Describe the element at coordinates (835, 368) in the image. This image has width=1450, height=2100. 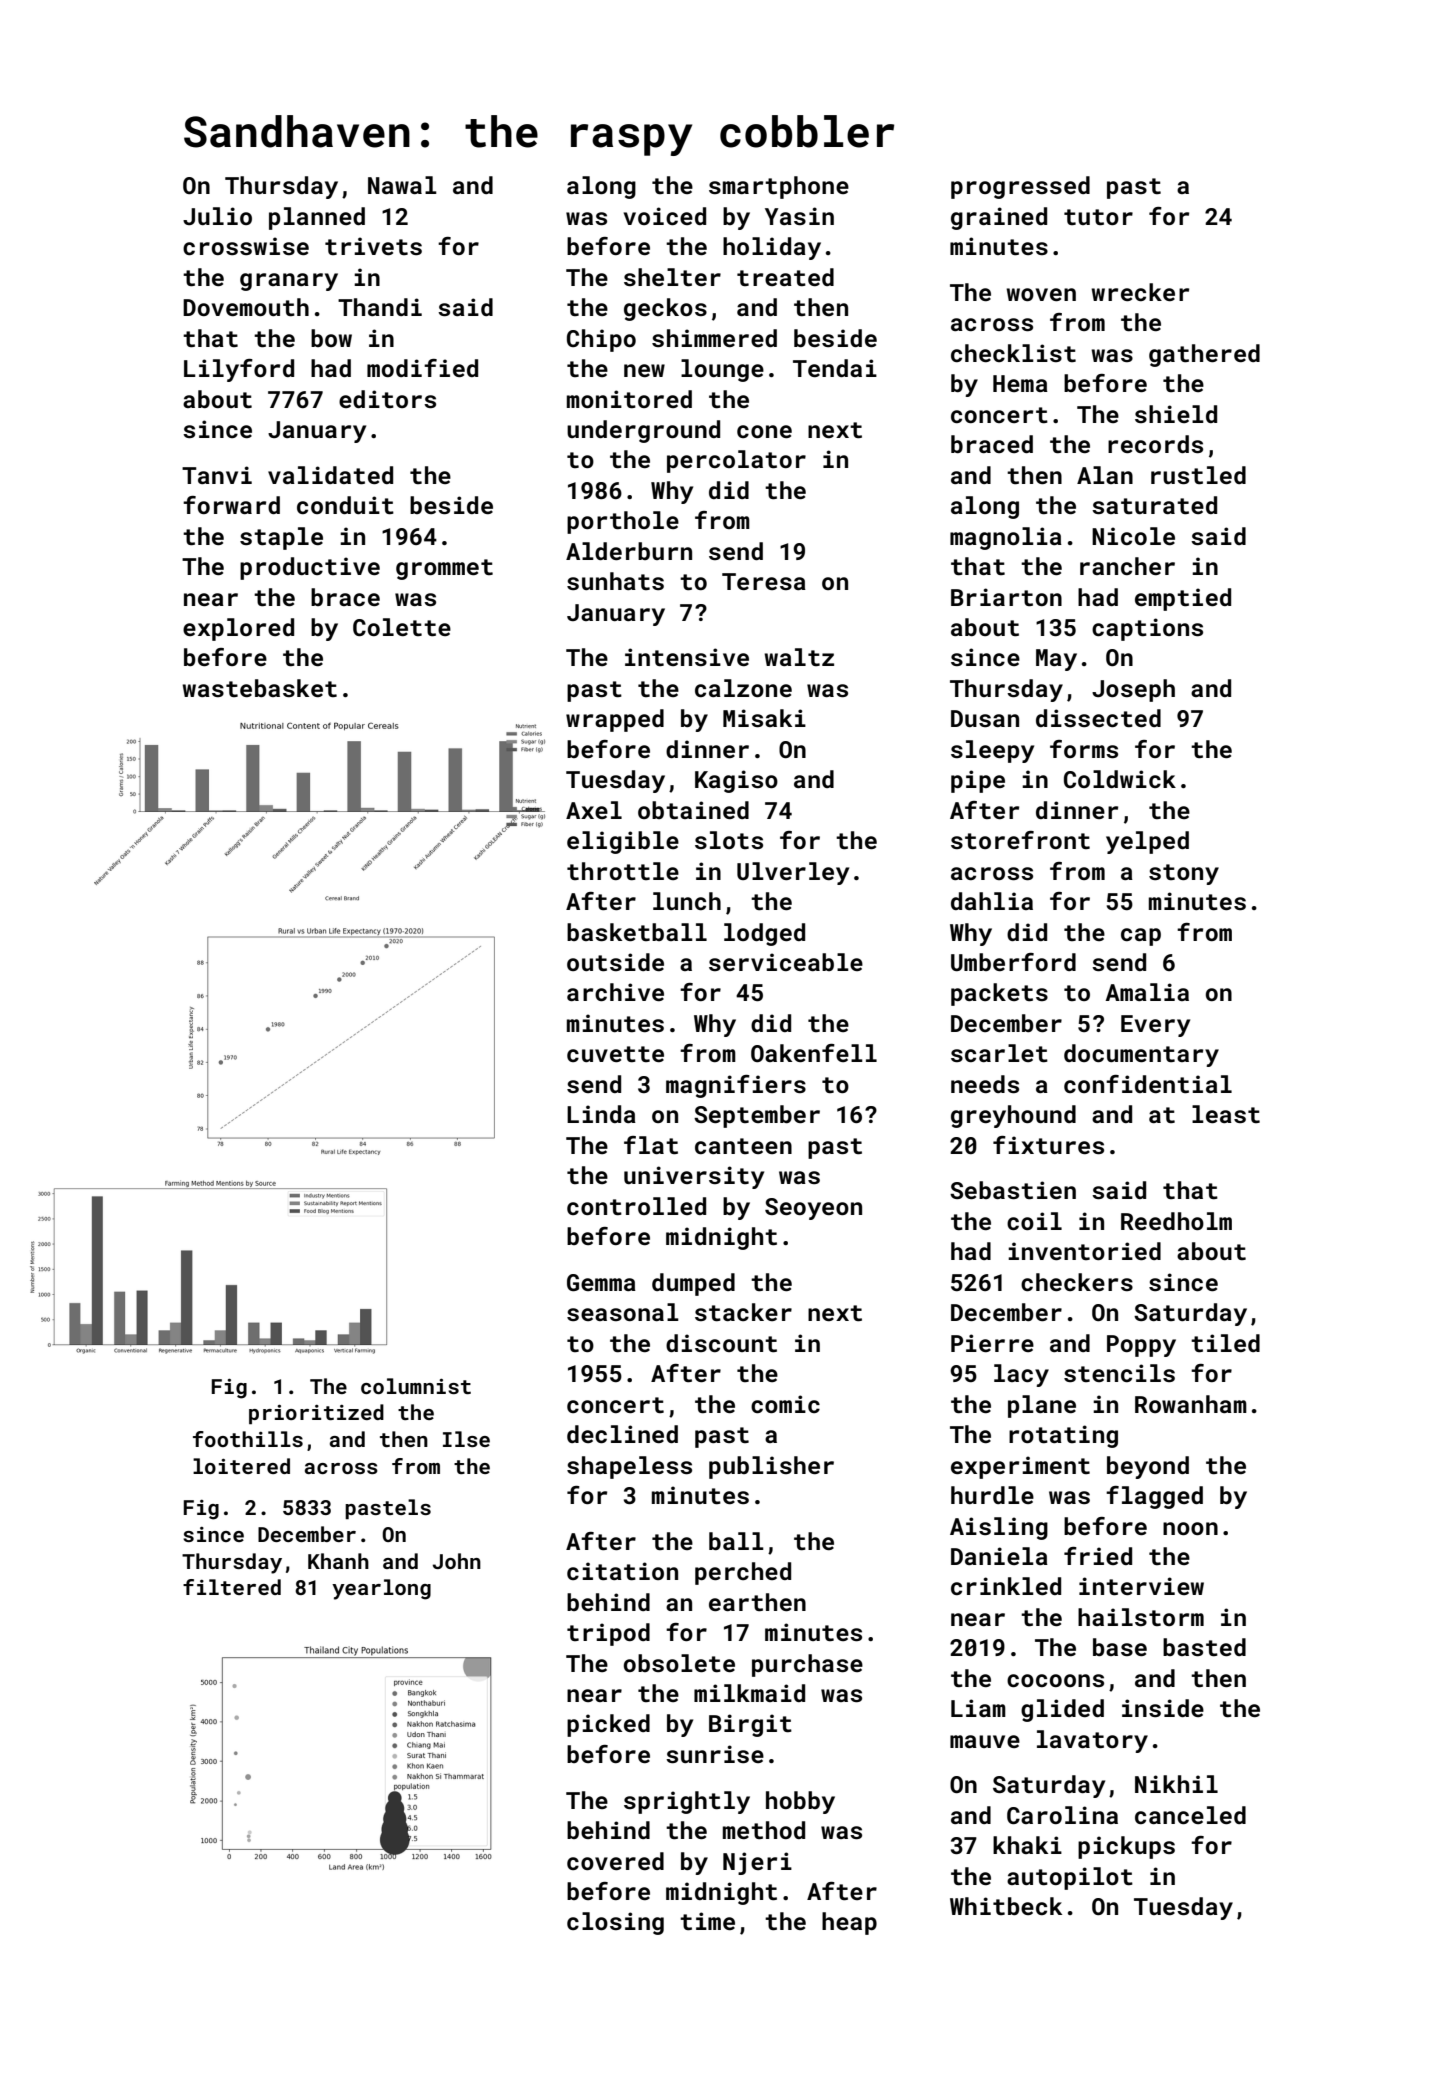
I see `Tendai` at that location.
